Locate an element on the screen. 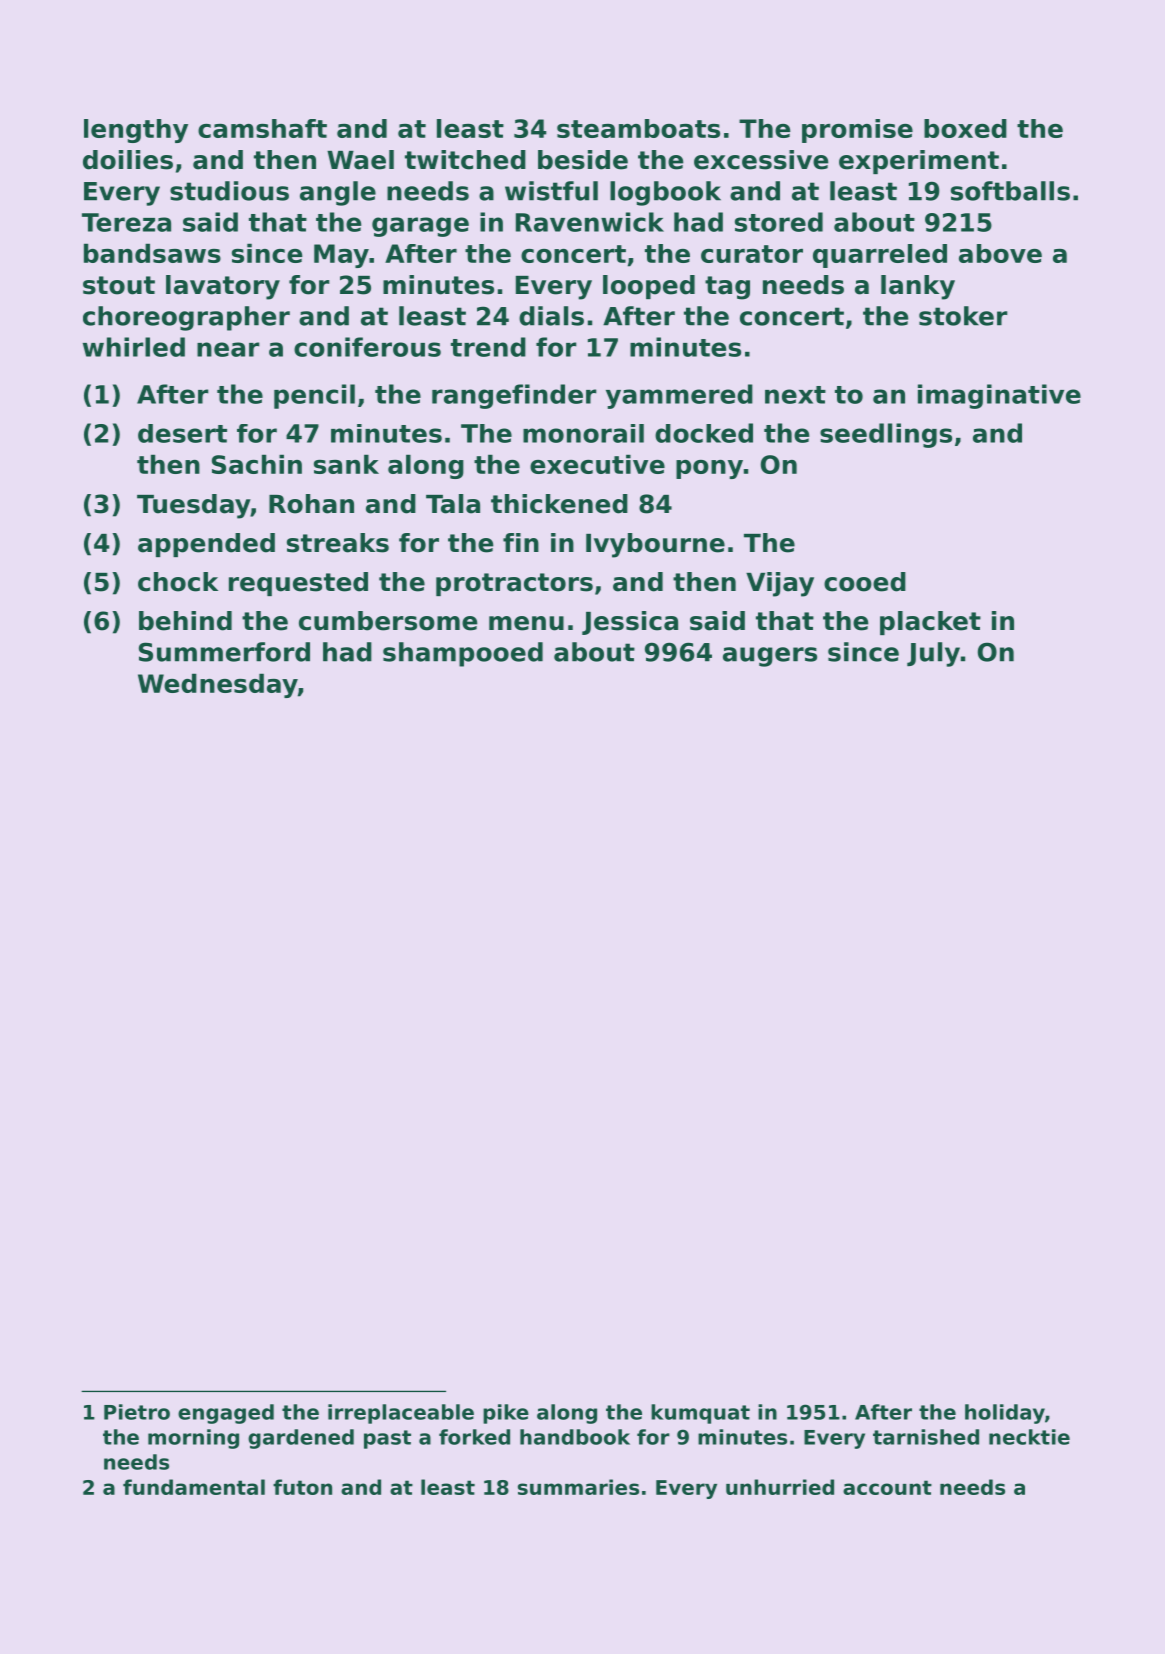  July is located at coordinates (933, 654).
